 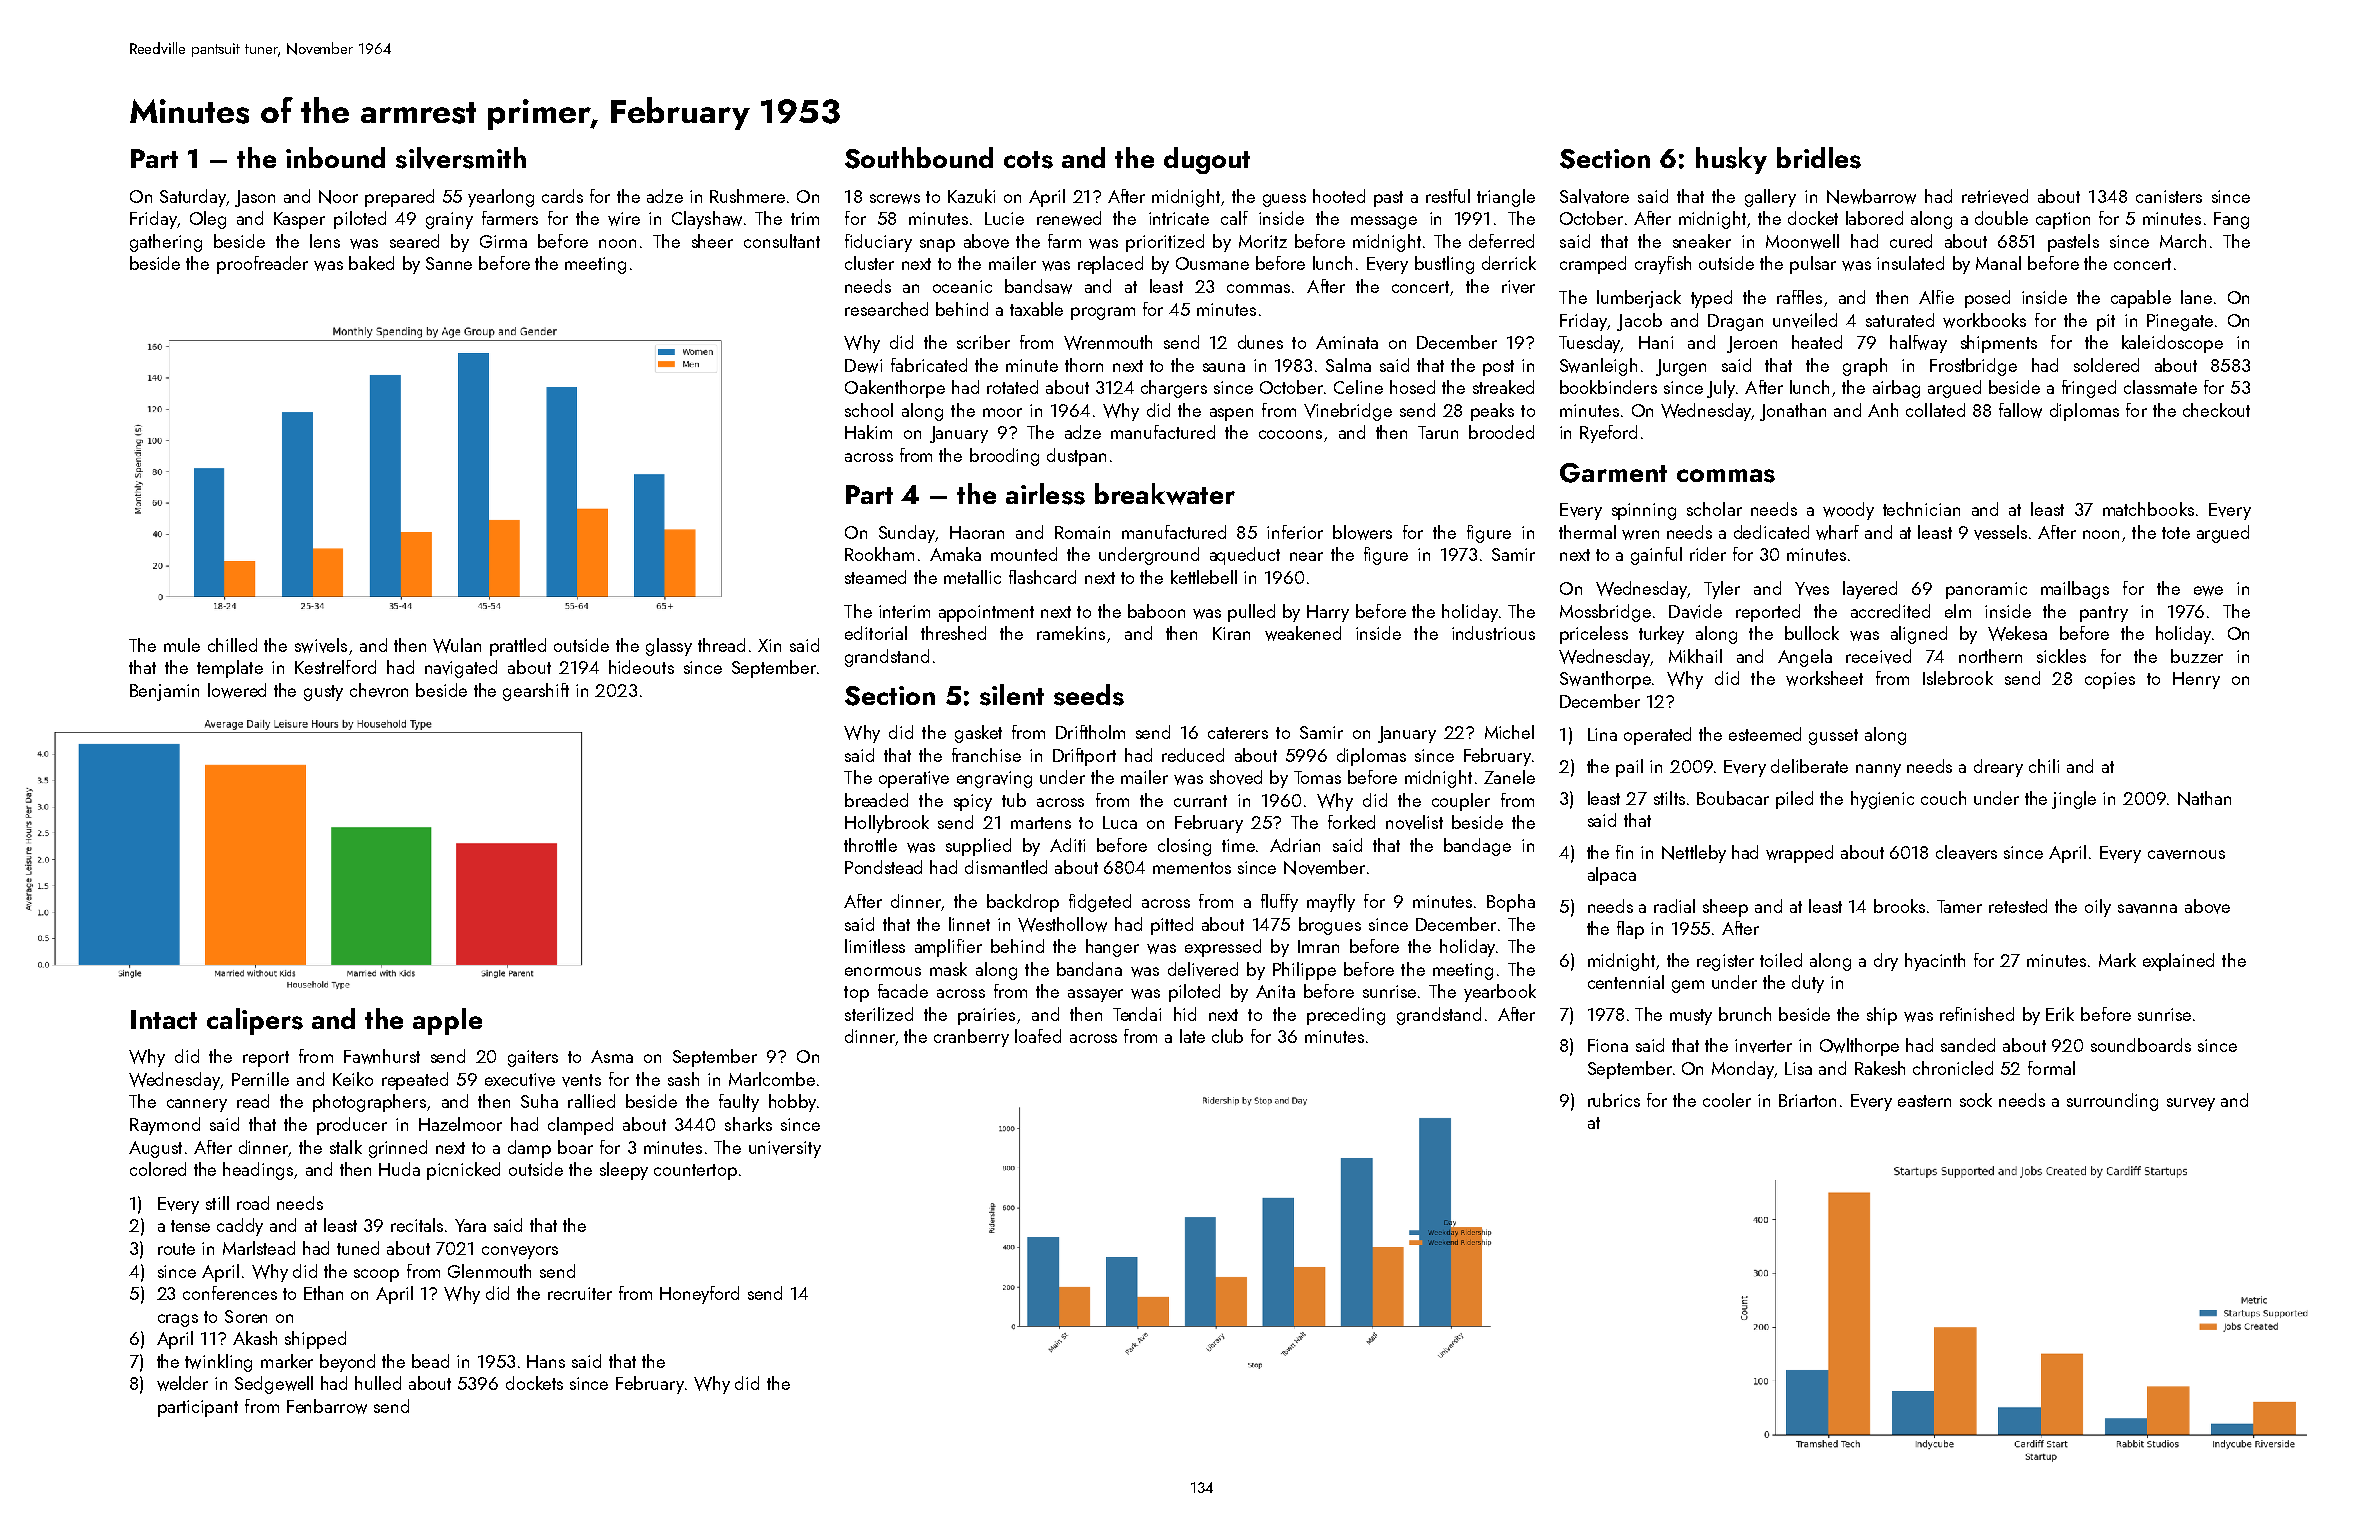 I want to click on hideouts, so click(x=641, y=667).
